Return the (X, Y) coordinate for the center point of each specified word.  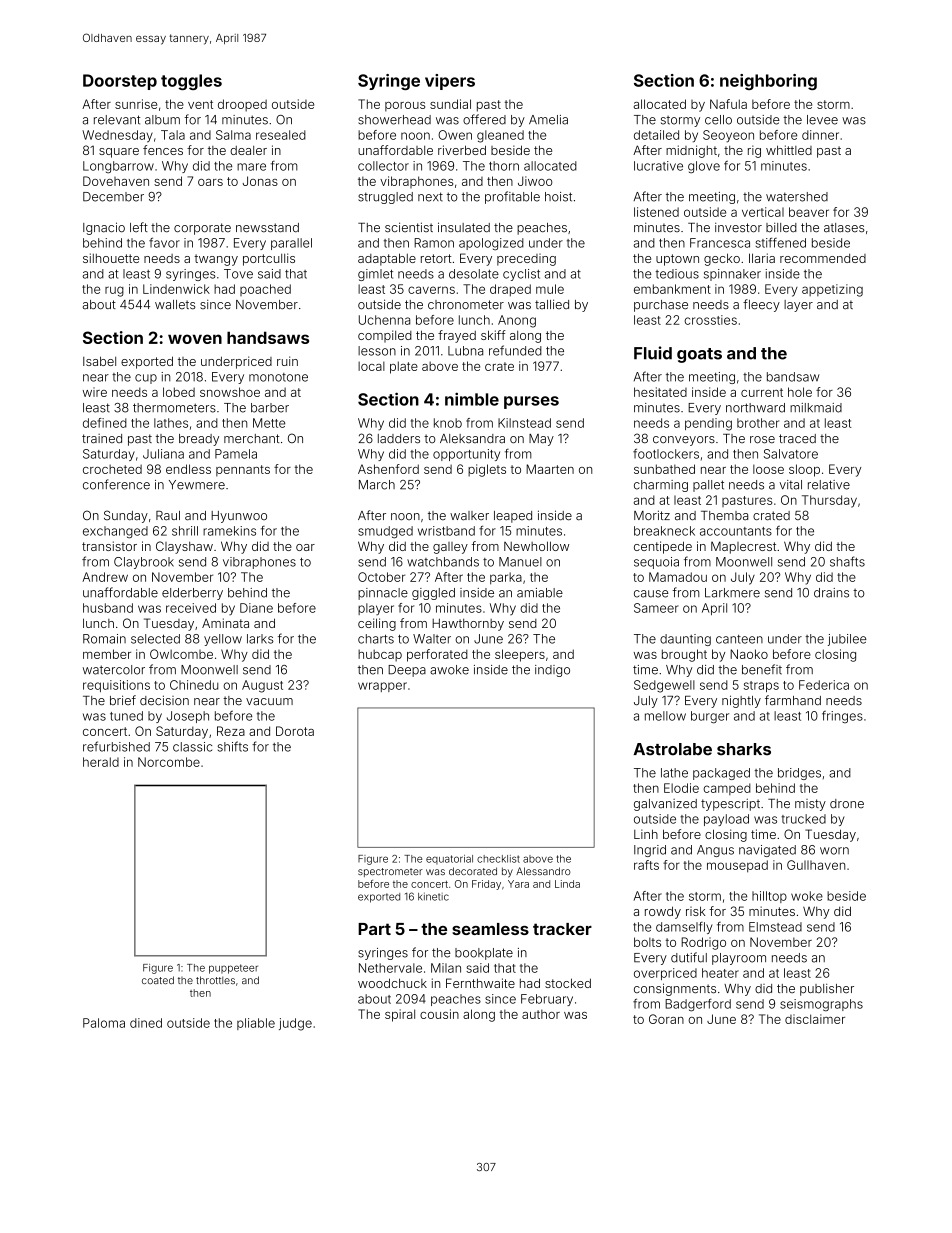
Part (374, 929)
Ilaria (762, 258)
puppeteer (233, 969)
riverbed (462, 150)
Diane (256, 608)
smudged (385, 532)
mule (550, 289)
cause (651, 594)
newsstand (267, 228)
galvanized (665, 805)
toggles (191, 82)
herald (101, 762)
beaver (809, 212)
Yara (518, 884)
